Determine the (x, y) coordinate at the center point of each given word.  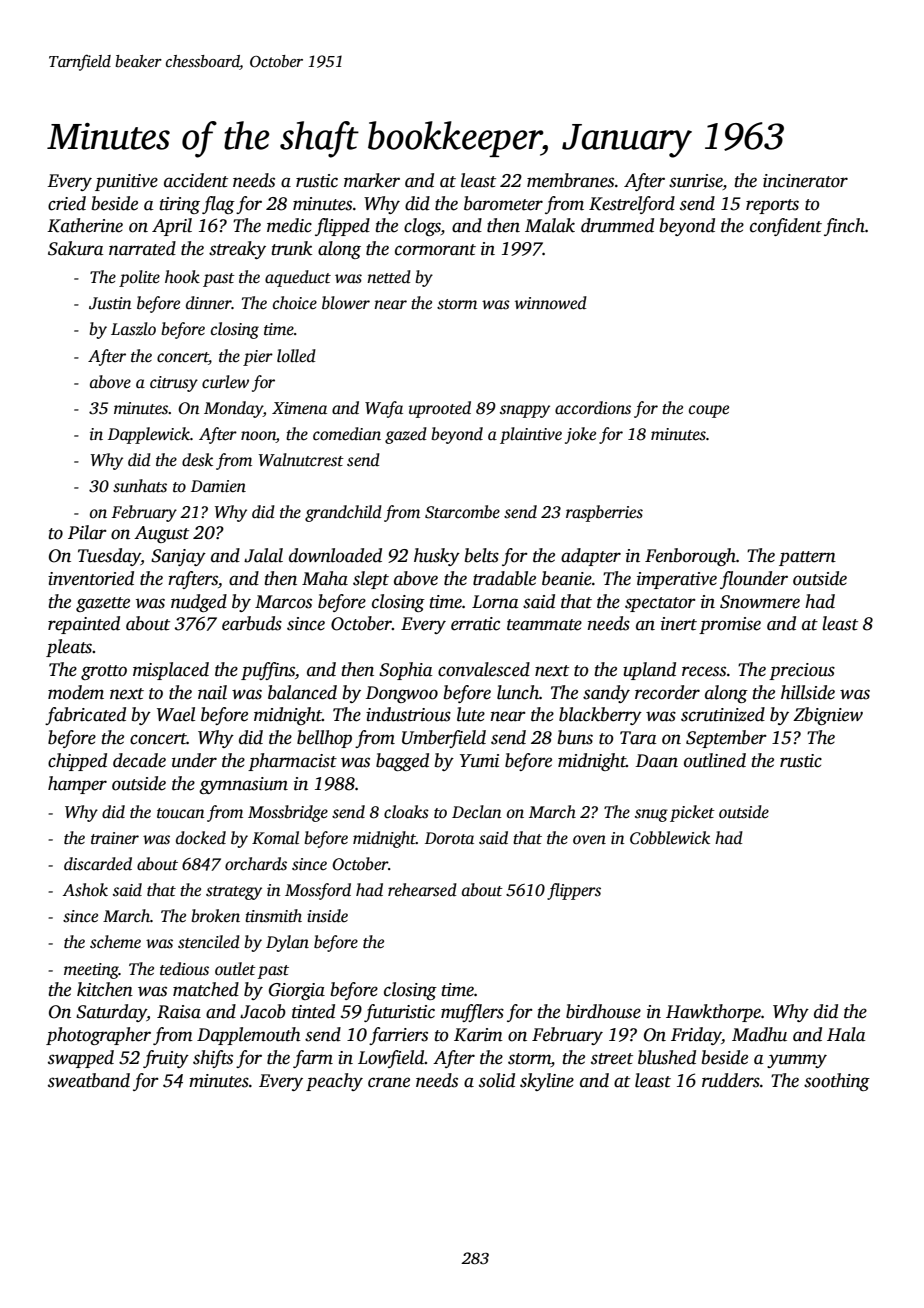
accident (196, 180)
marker (372, 180)
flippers (574, 891)
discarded (98, 864)
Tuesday (109, 557)
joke (580, 435)
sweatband (89, 1080)
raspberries (604, 513)
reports (772, 206)
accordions (593, 408)
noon (258, 437)
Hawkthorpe (713, 1013)
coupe (709, 411)
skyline (547, 1082)
